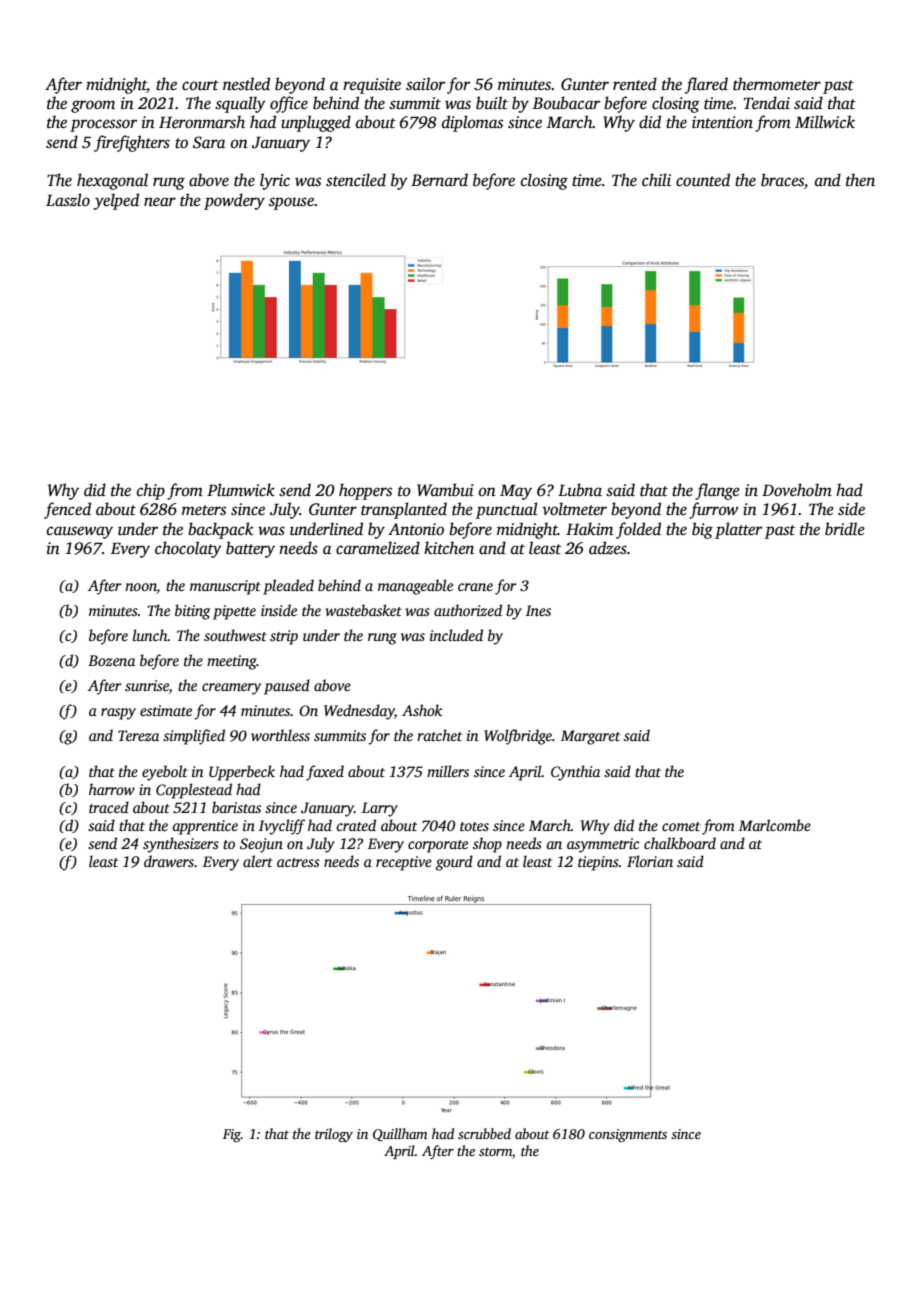 This image has height=1308, width=924. What do you see at coordinates (356, 825) in the image?
I see `crated` at bounding box center [356, 825].
